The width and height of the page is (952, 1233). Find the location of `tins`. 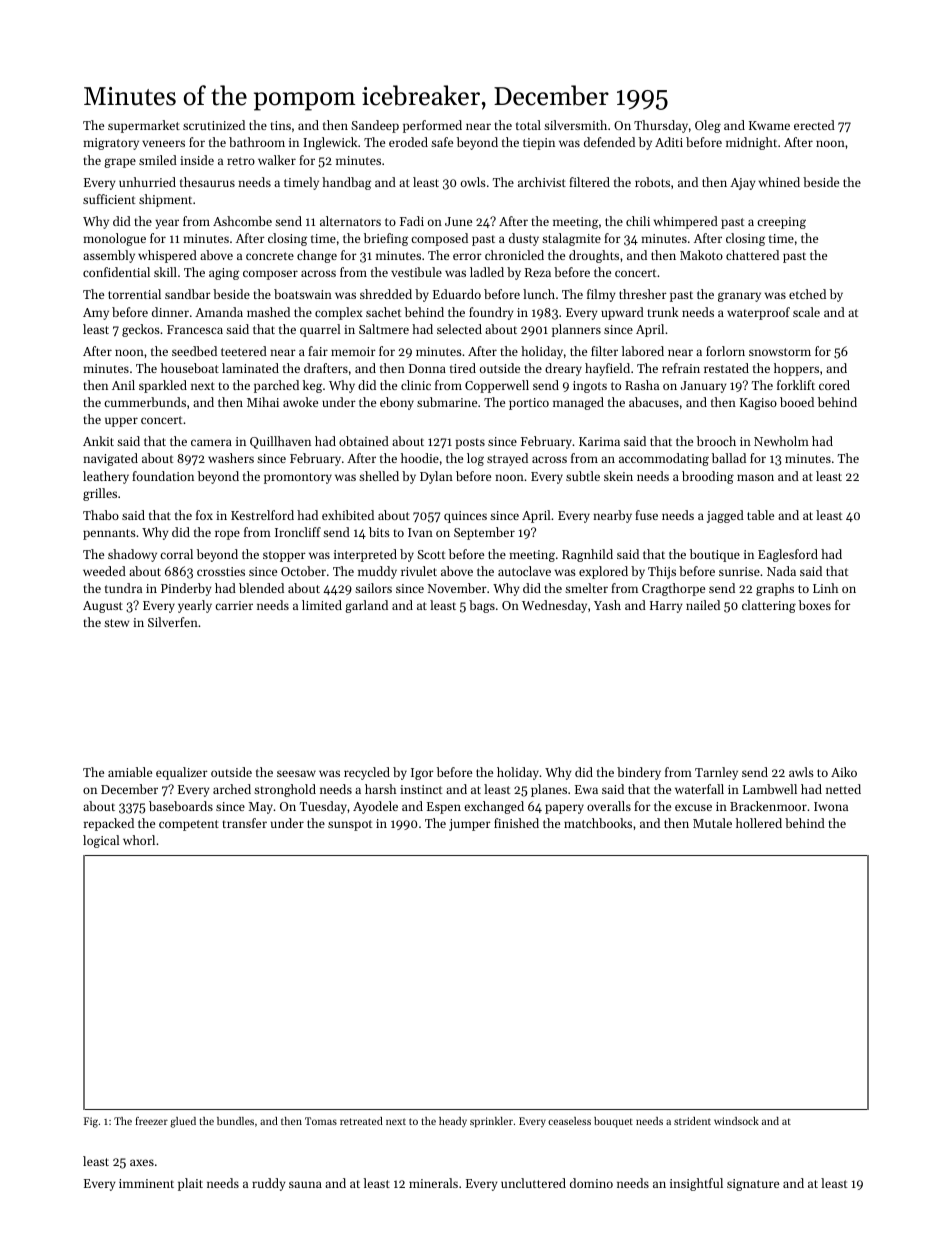

tins is located at coordinates (281, 125).
